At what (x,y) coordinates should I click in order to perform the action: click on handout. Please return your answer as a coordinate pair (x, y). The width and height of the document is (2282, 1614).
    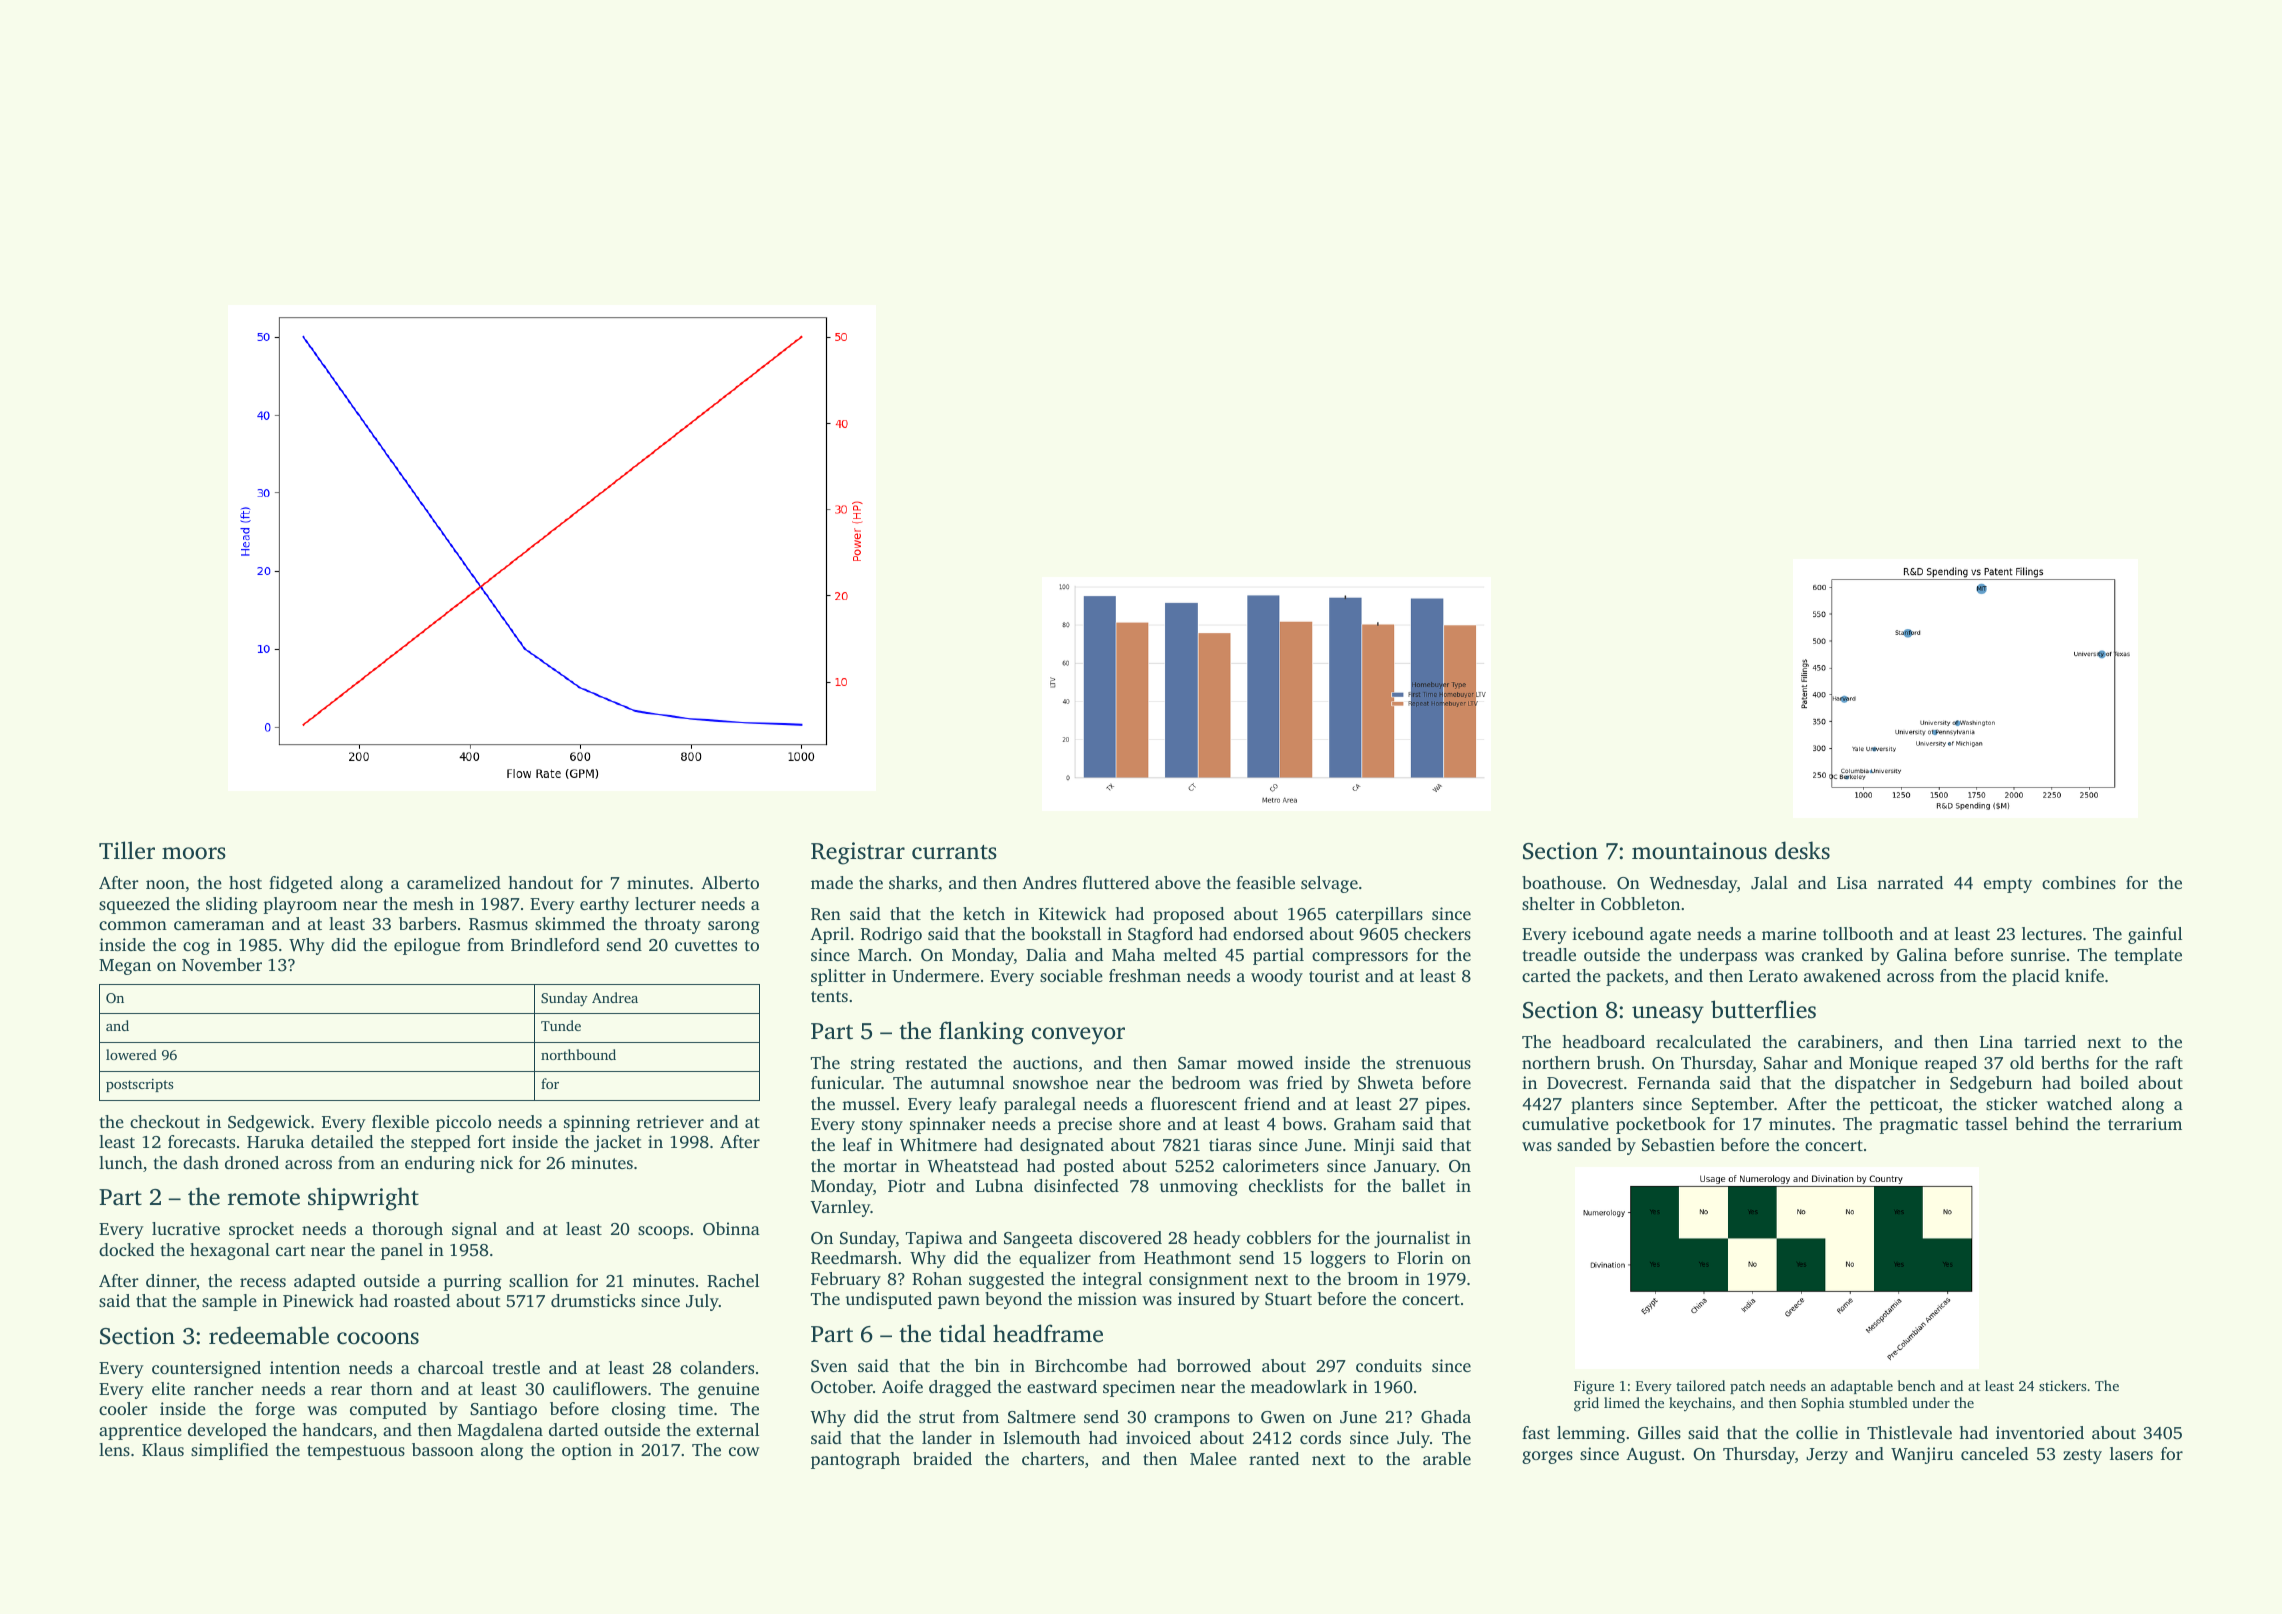
    Looking at the image, I should click on (540, 882).
